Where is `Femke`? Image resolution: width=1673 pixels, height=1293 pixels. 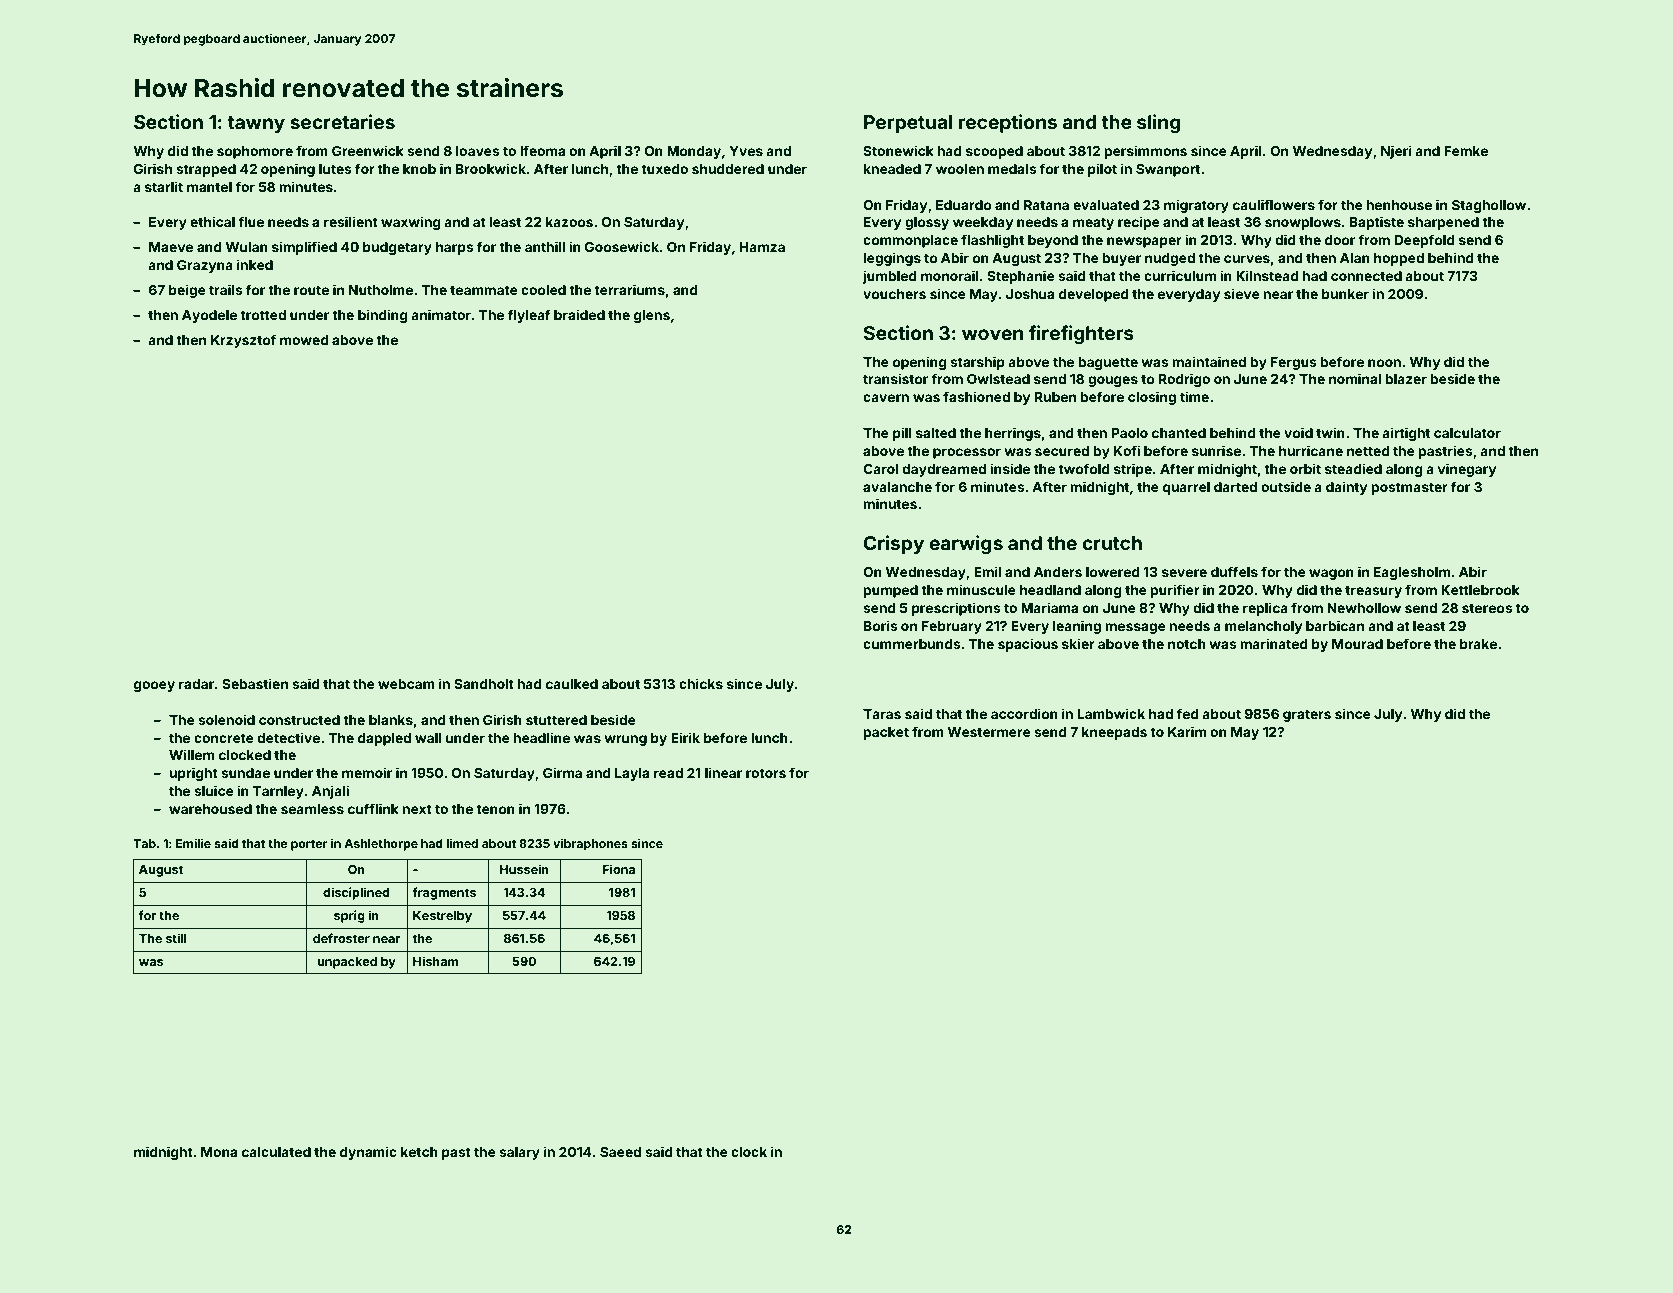 Femke is located at coordinates (1466, 151).
